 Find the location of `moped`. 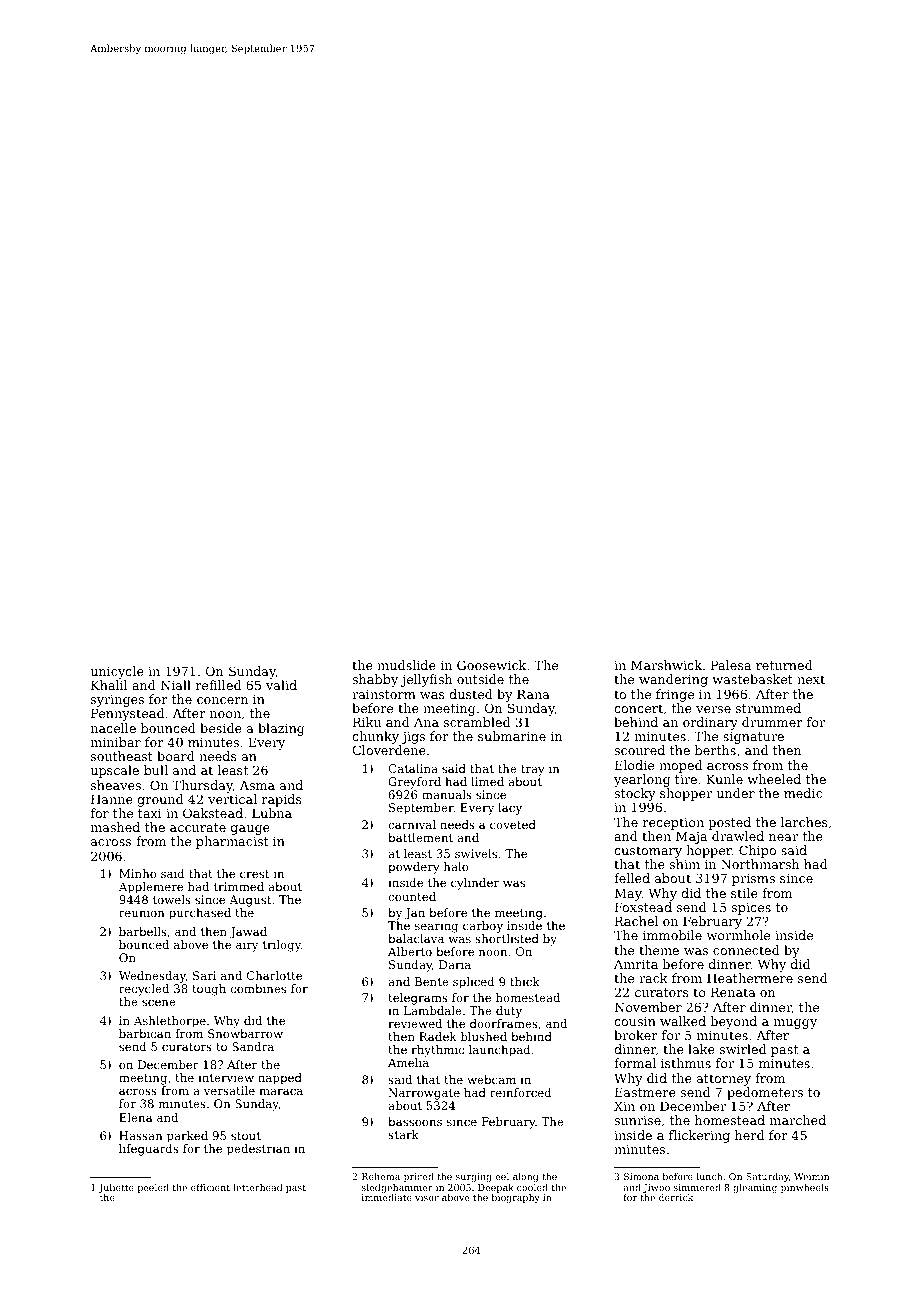

moped is located at coordinates (680, 766).
